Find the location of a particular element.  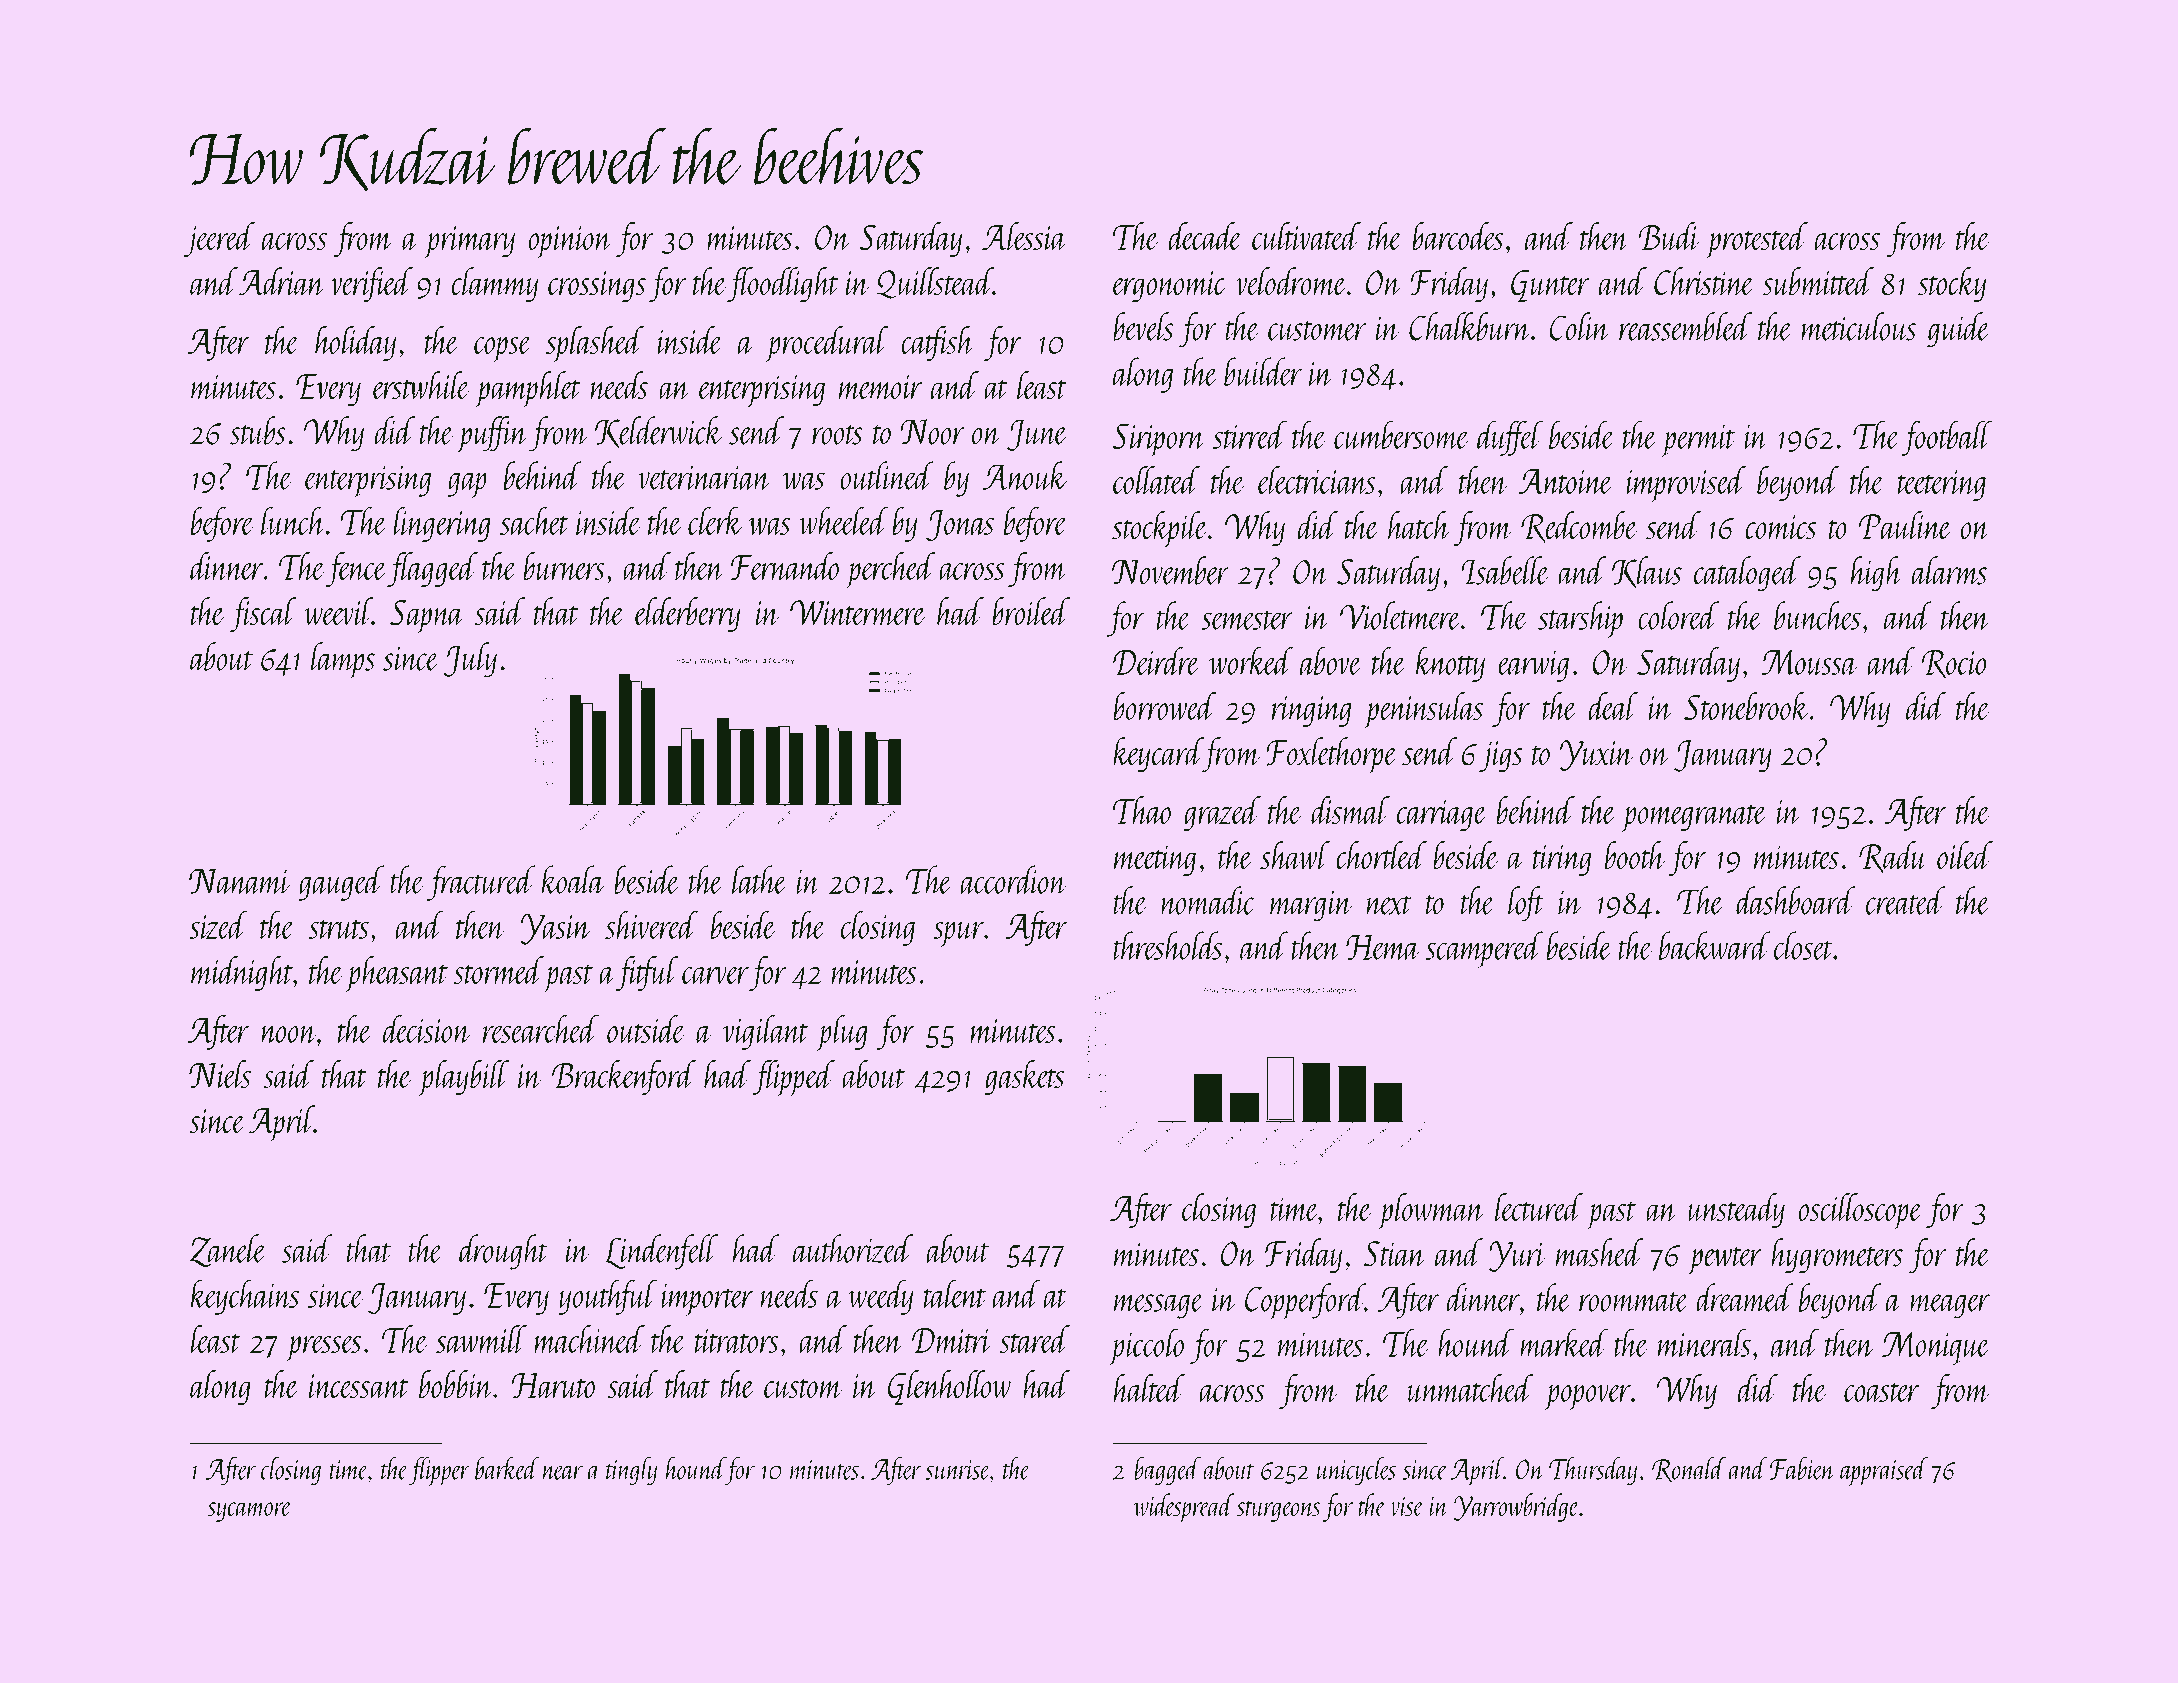

Ronald is located at coordinates (1689, 1469).
